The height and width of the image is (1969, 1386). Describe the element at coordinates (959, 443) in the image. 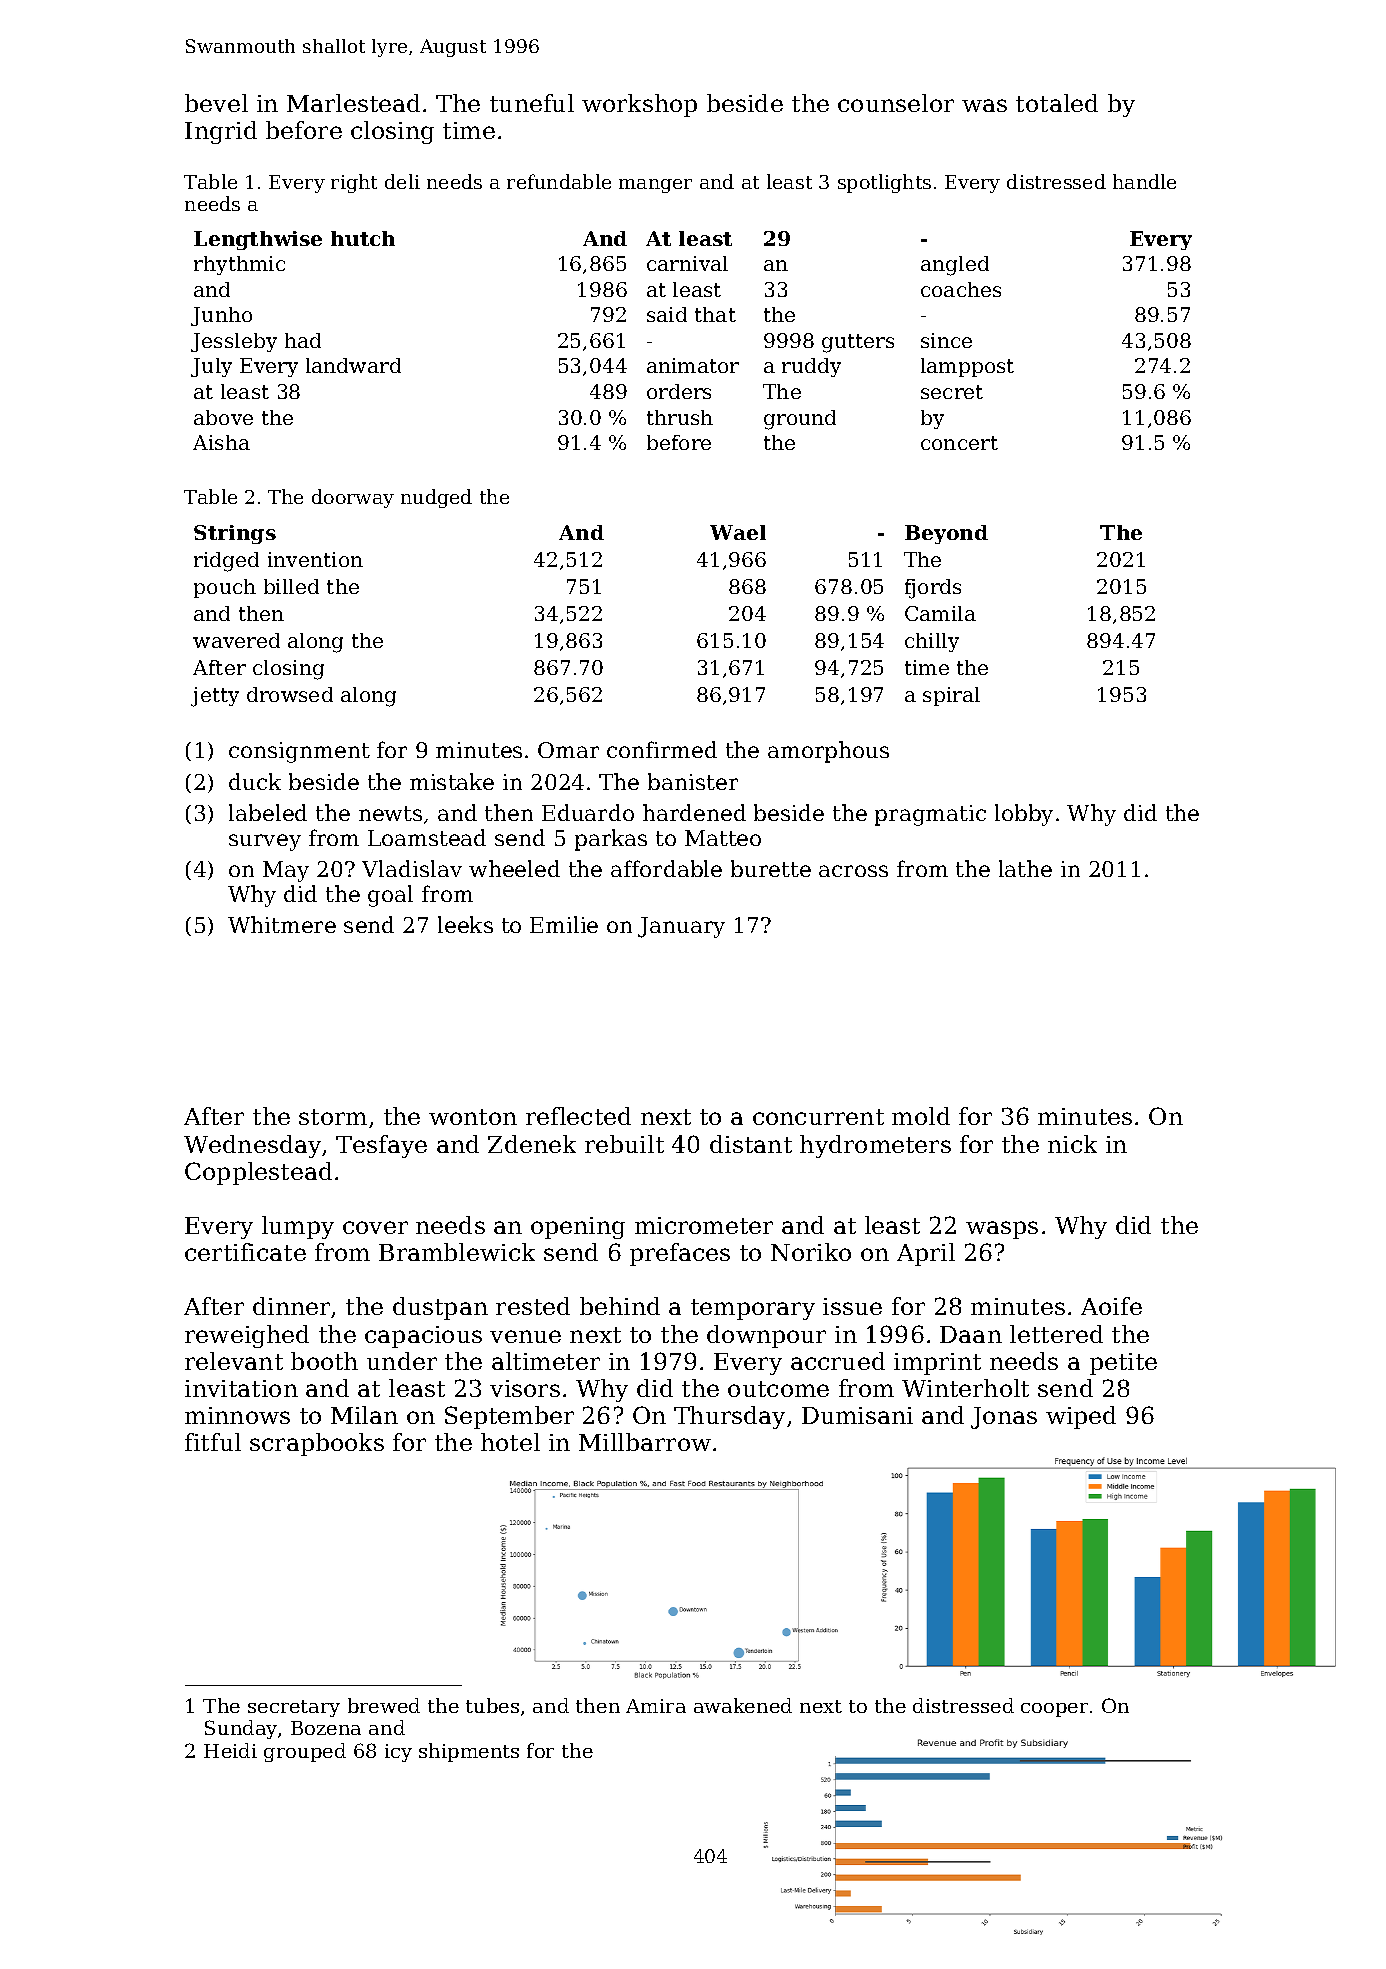

I see `concert` at that location.
